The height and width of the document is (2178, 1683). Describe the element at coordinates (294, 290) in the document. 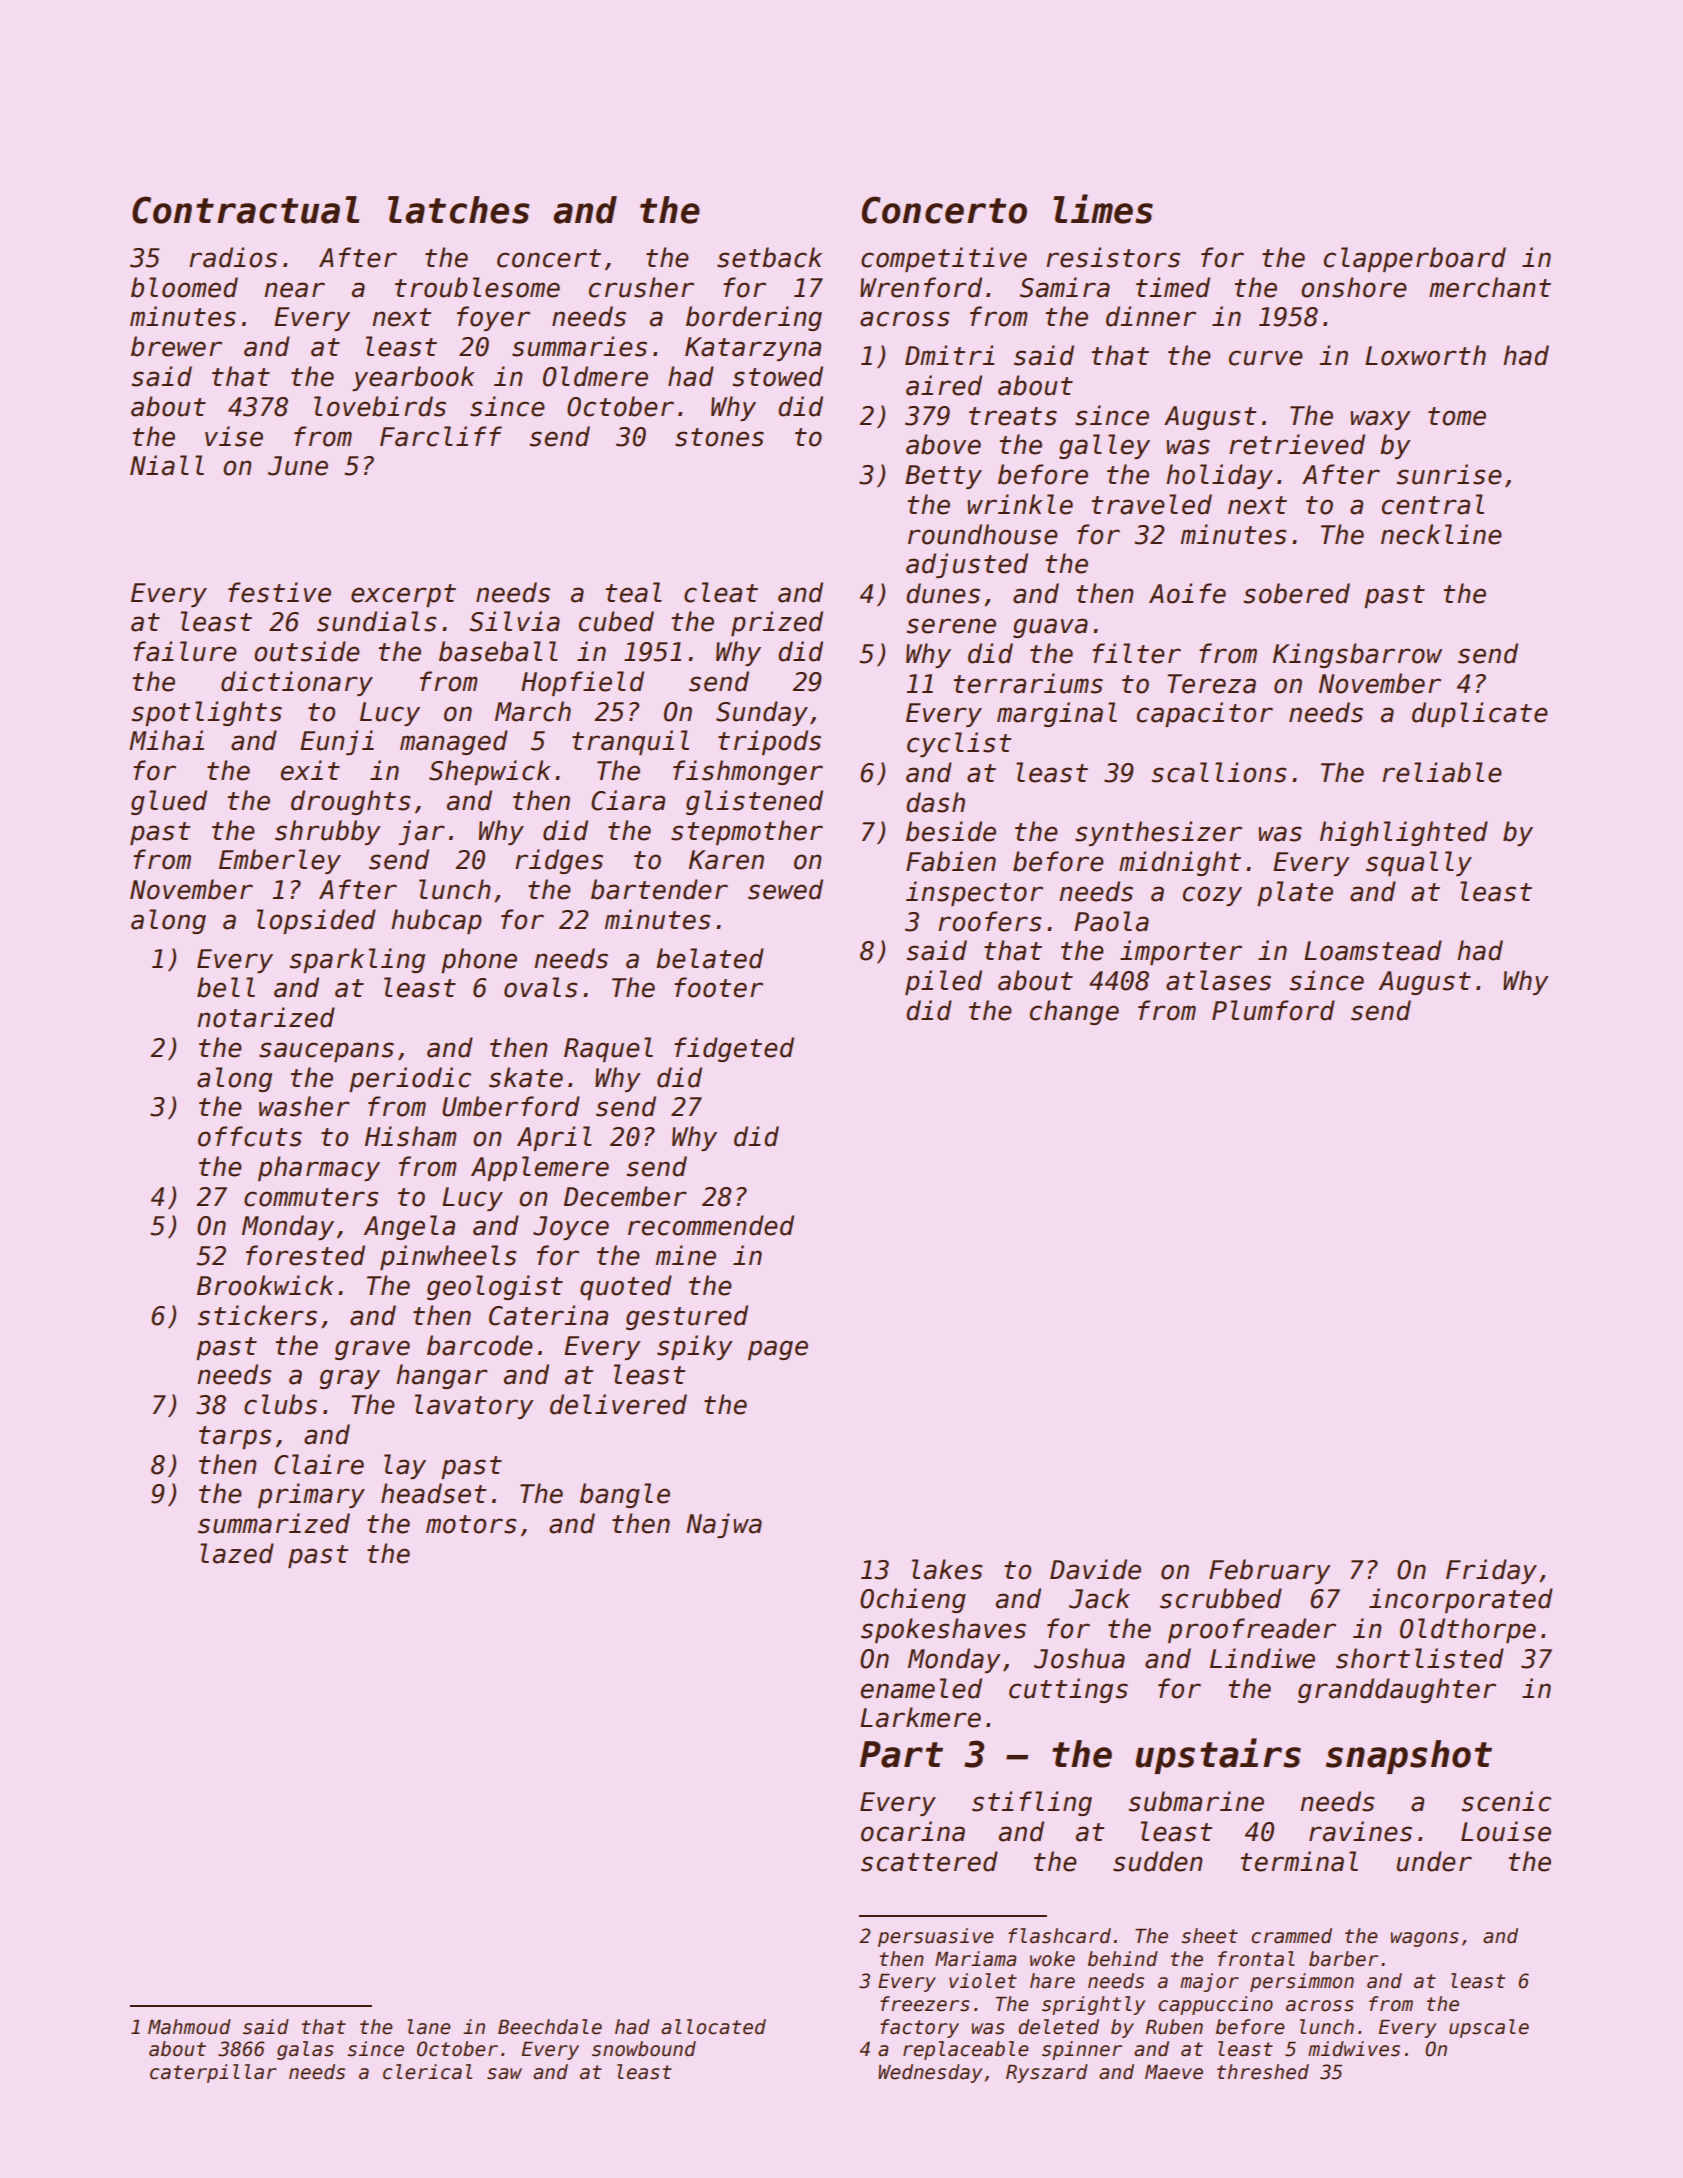

I see `near` at that location.
